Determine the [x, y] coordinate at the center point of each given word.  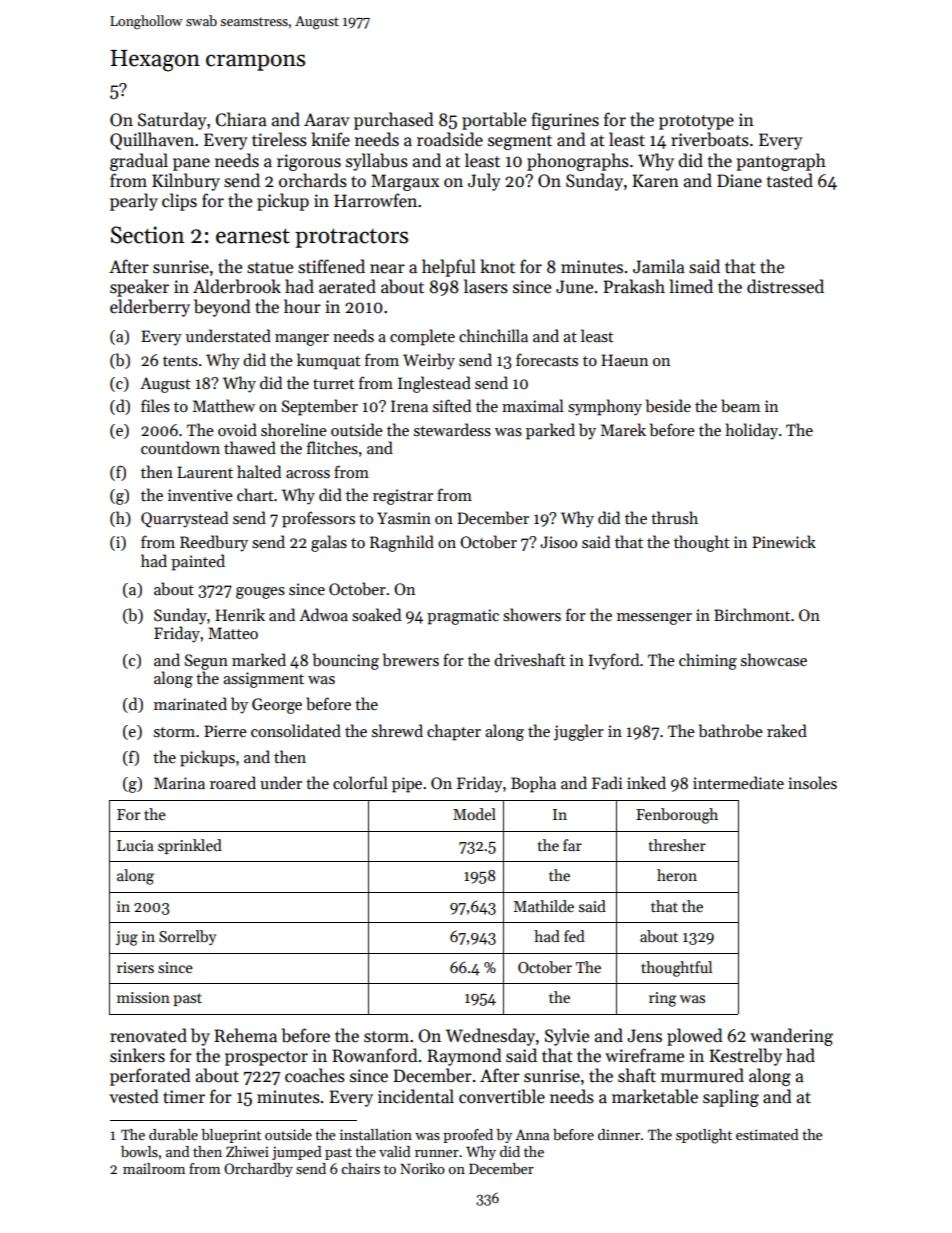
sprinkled [190, 846]
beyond [222, 308]
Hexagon [155, 61]
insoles [812, 782]
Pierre [225, 731]
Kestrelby [745, 1057]
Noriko [422, 1168]
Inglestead [434, 384]
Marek [623, 429]
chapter [454, 732]
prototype [696, 122]
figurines [565, 121]
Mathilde [544, 906]
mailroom [154, 1168]
